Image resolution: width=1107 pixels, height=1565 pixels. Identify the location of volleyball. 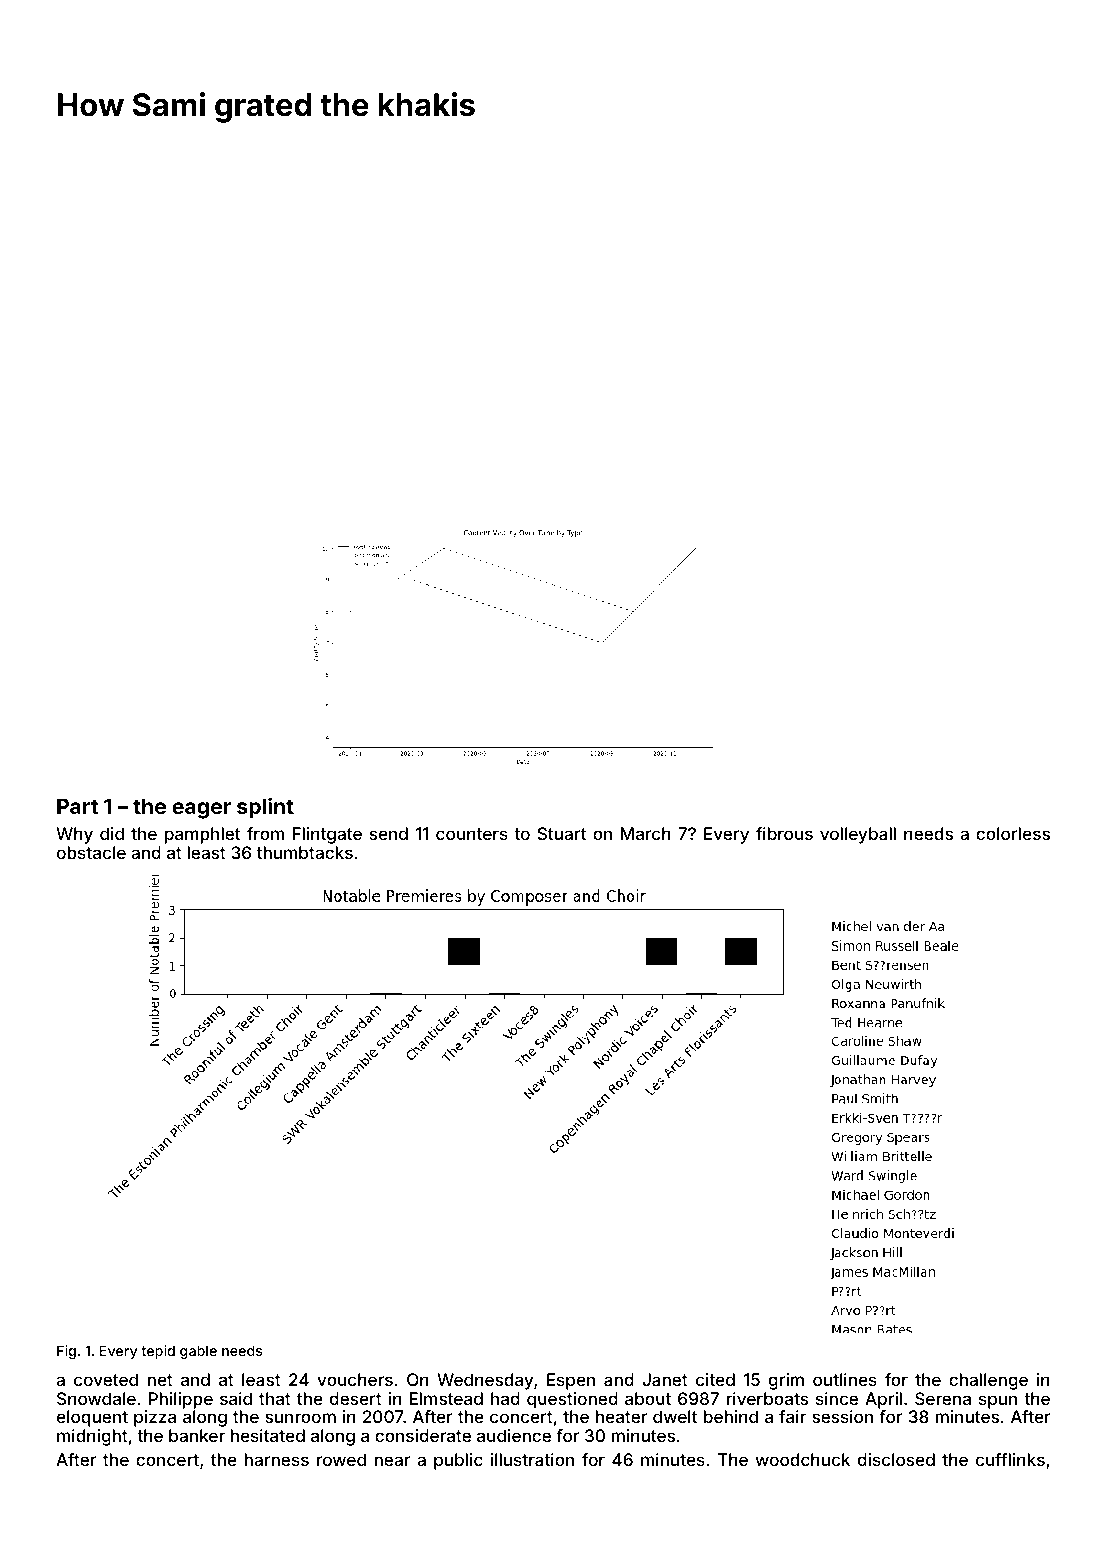
(858, 835).
